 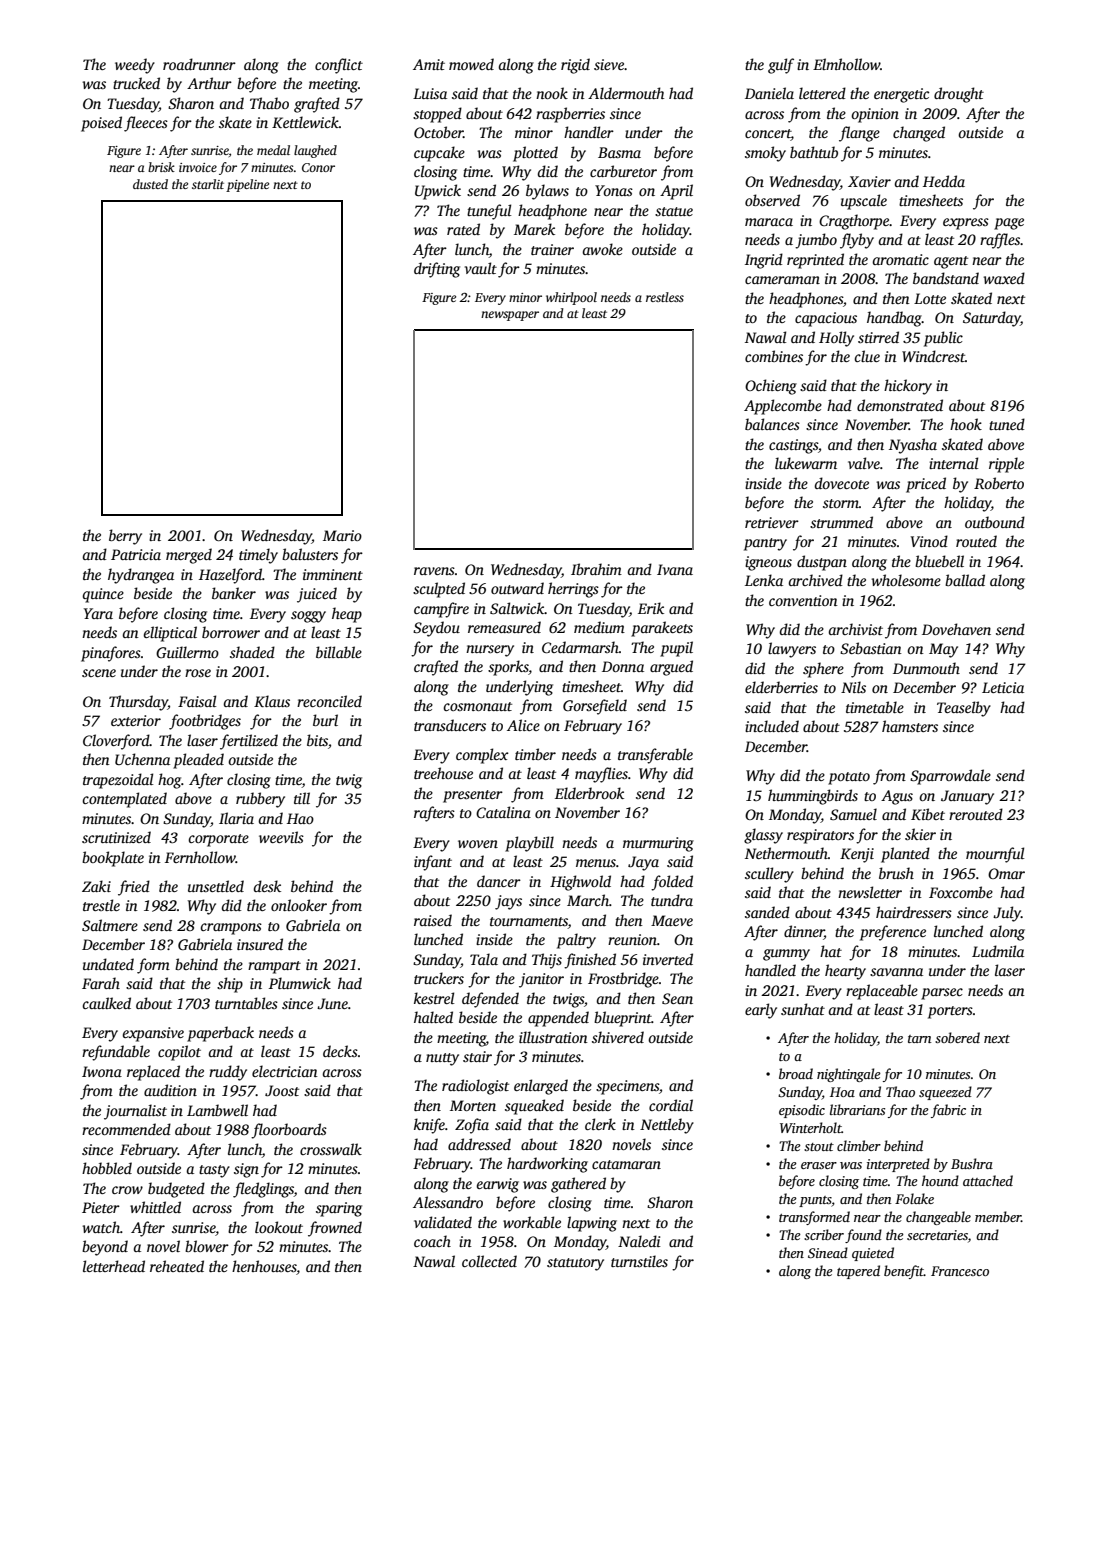 What do you see at coordinates (490, 651) in the image?
I see `nursery` at bounding box center [490, 651].
